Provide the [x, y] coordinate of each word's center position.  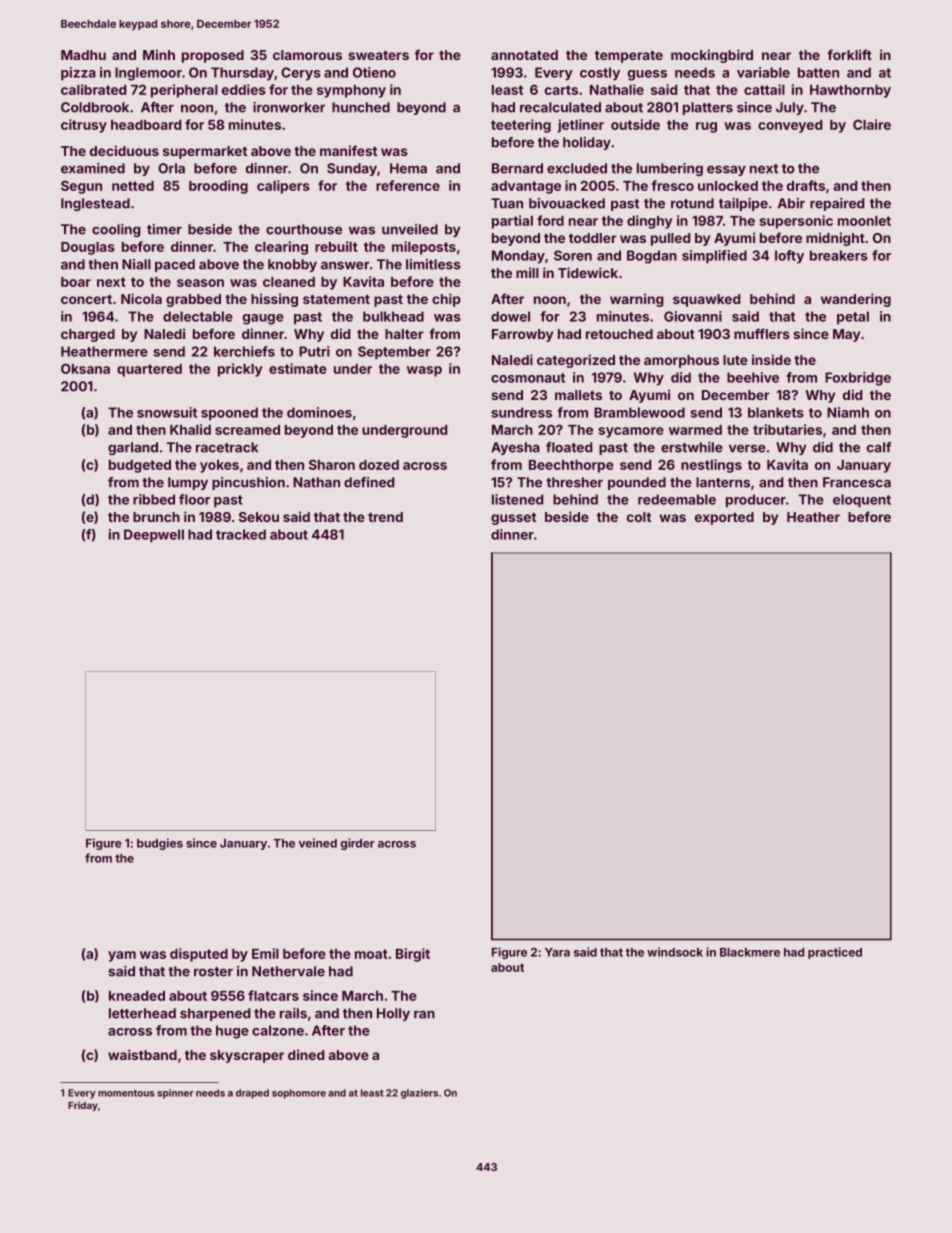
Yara [557, 952]
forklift [849, 54]
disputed [199, 955]
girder [357, 844]
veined [318, 843]
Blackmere [750, 952]
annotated [524, 55]
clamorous [307, 55]
